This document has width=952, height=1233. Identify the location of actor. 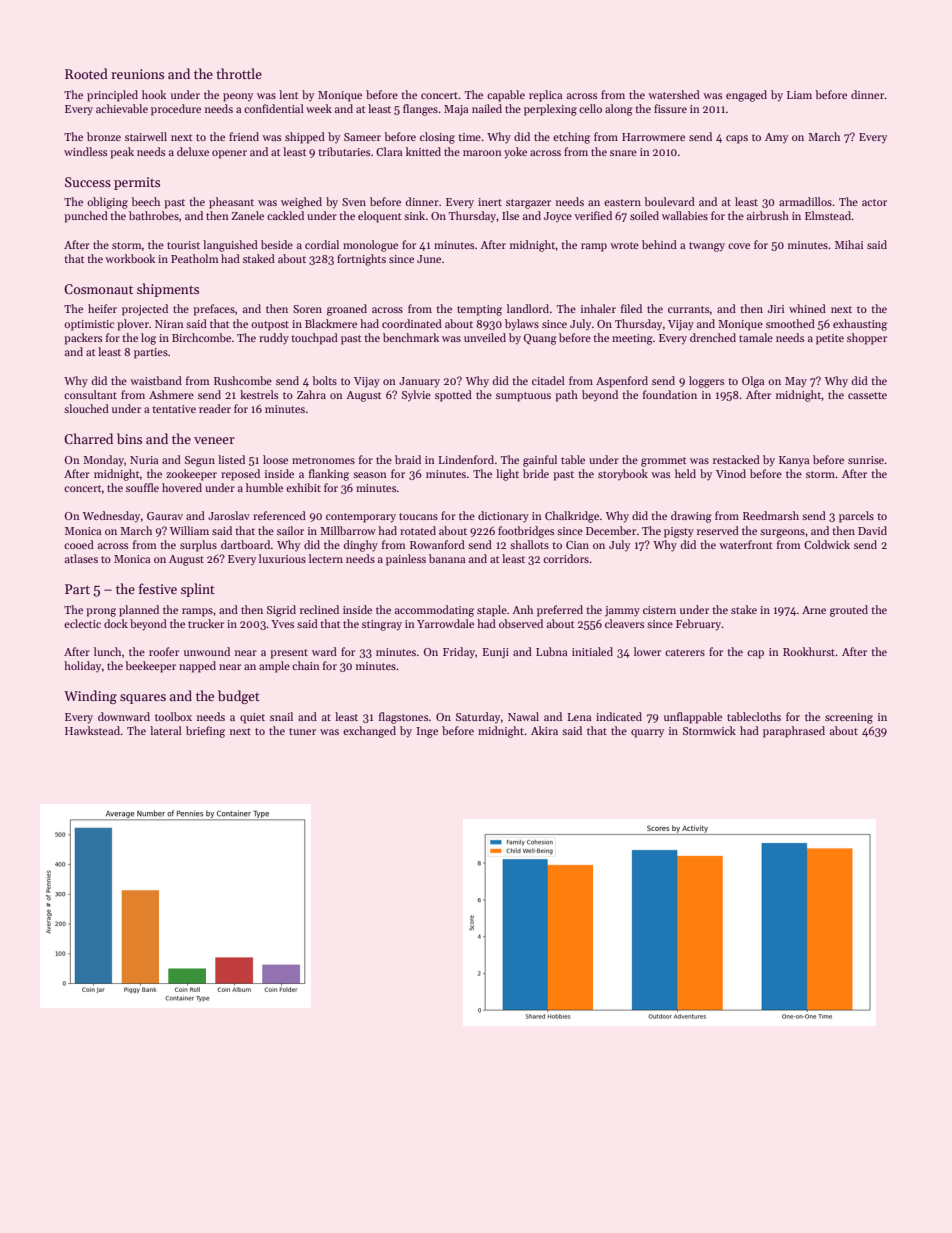
(874, 202).
